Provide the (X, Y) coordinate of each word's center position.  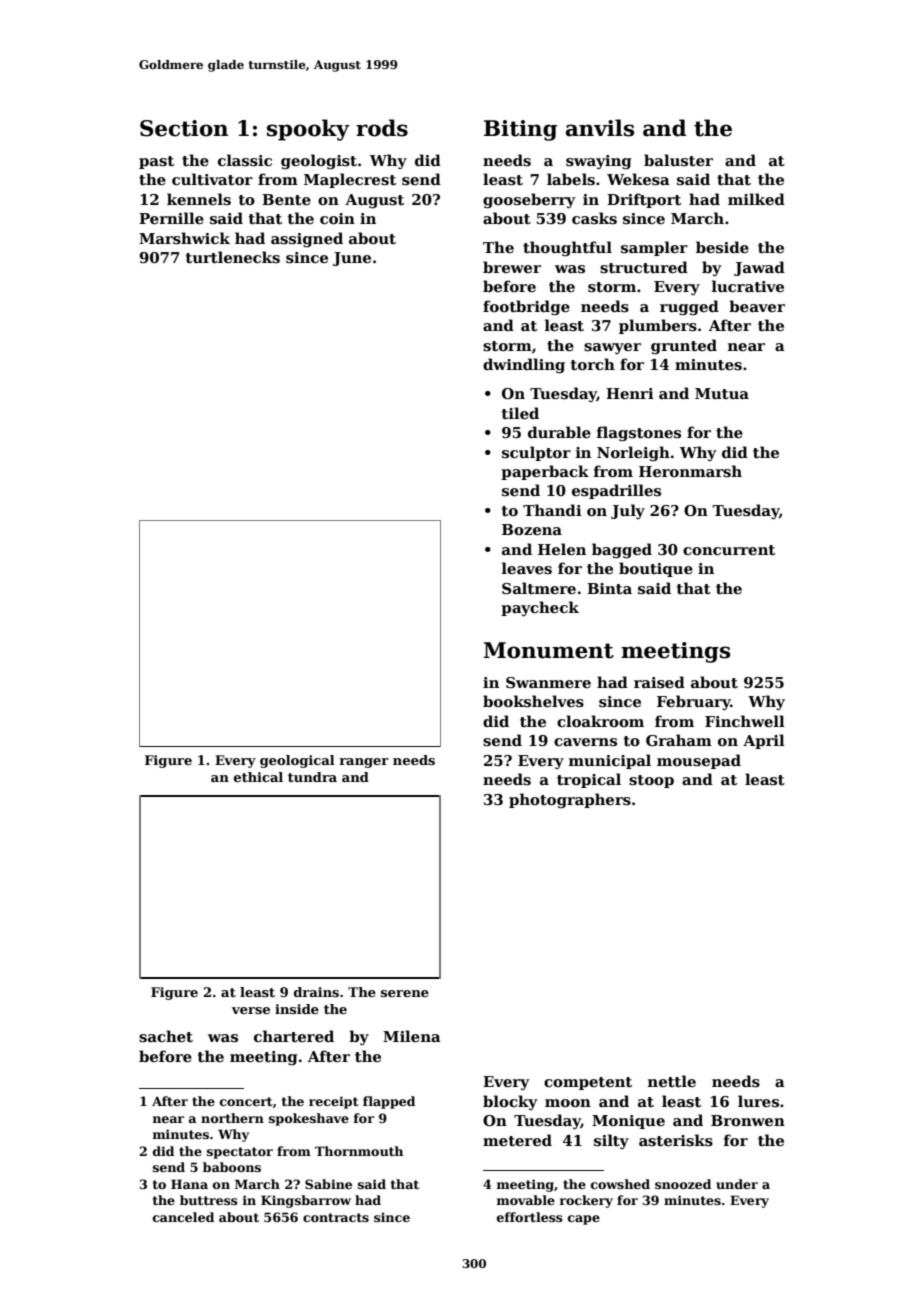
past (156, 162)
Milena (412, 1036)
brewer (512, 267)
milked (756, 199)
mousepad (699, 761)
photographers (570, 801)
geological (297, 761)
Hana (189, 1184)
